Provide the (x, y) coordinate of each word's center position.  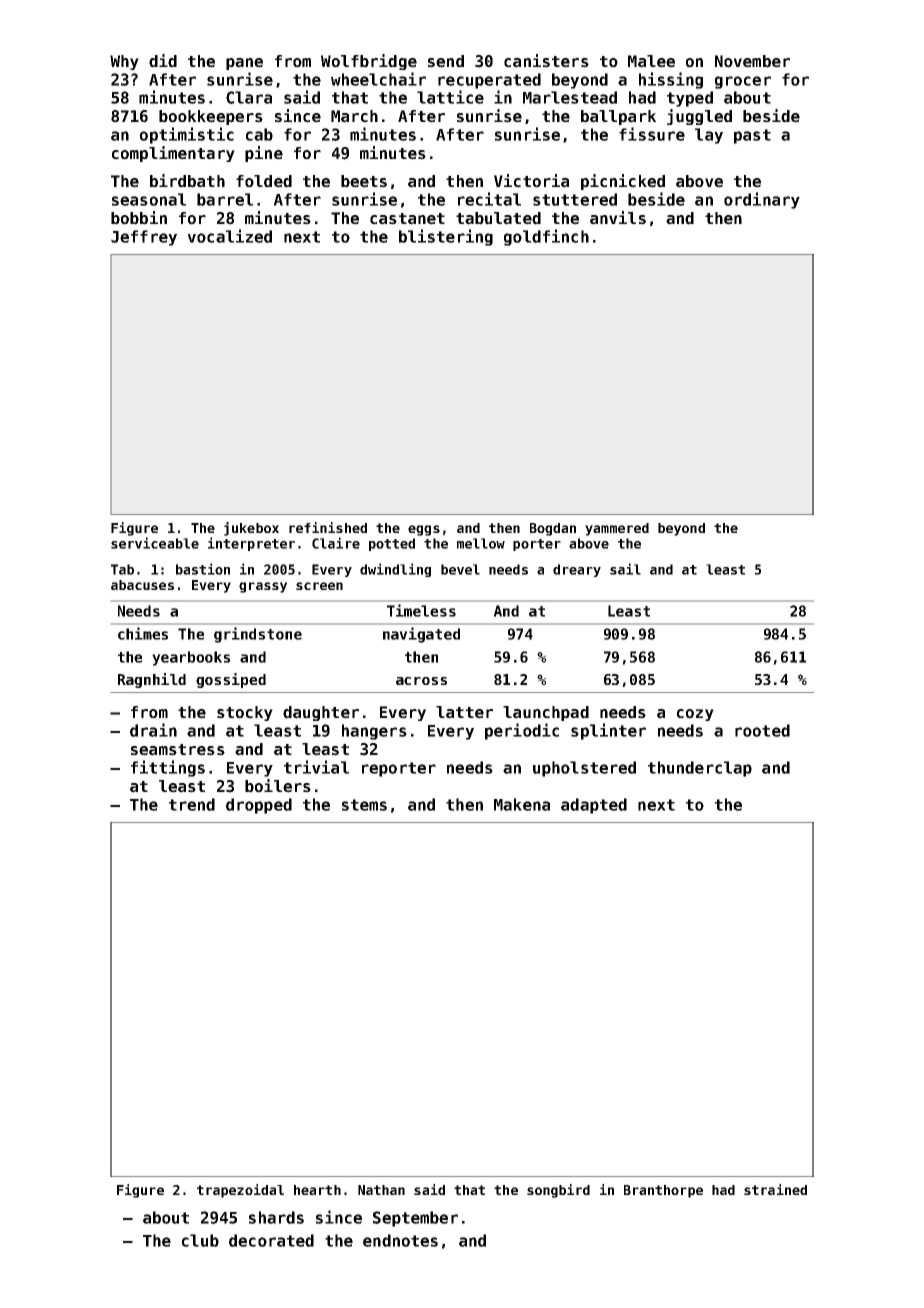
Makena (522, 804)
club (200, 1240)
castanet (407, 219)
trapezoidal (240, 1191)
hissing (671, 80)
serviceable (155, 543)
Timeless (421, 610)
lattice (450, 97)
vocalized (230, 236)
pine (264, 154)
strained (775, 1189)
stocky (245, 713)
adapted (594, 806)
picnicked (623, 182)
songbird (558, 1191)
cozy (695, 715)
